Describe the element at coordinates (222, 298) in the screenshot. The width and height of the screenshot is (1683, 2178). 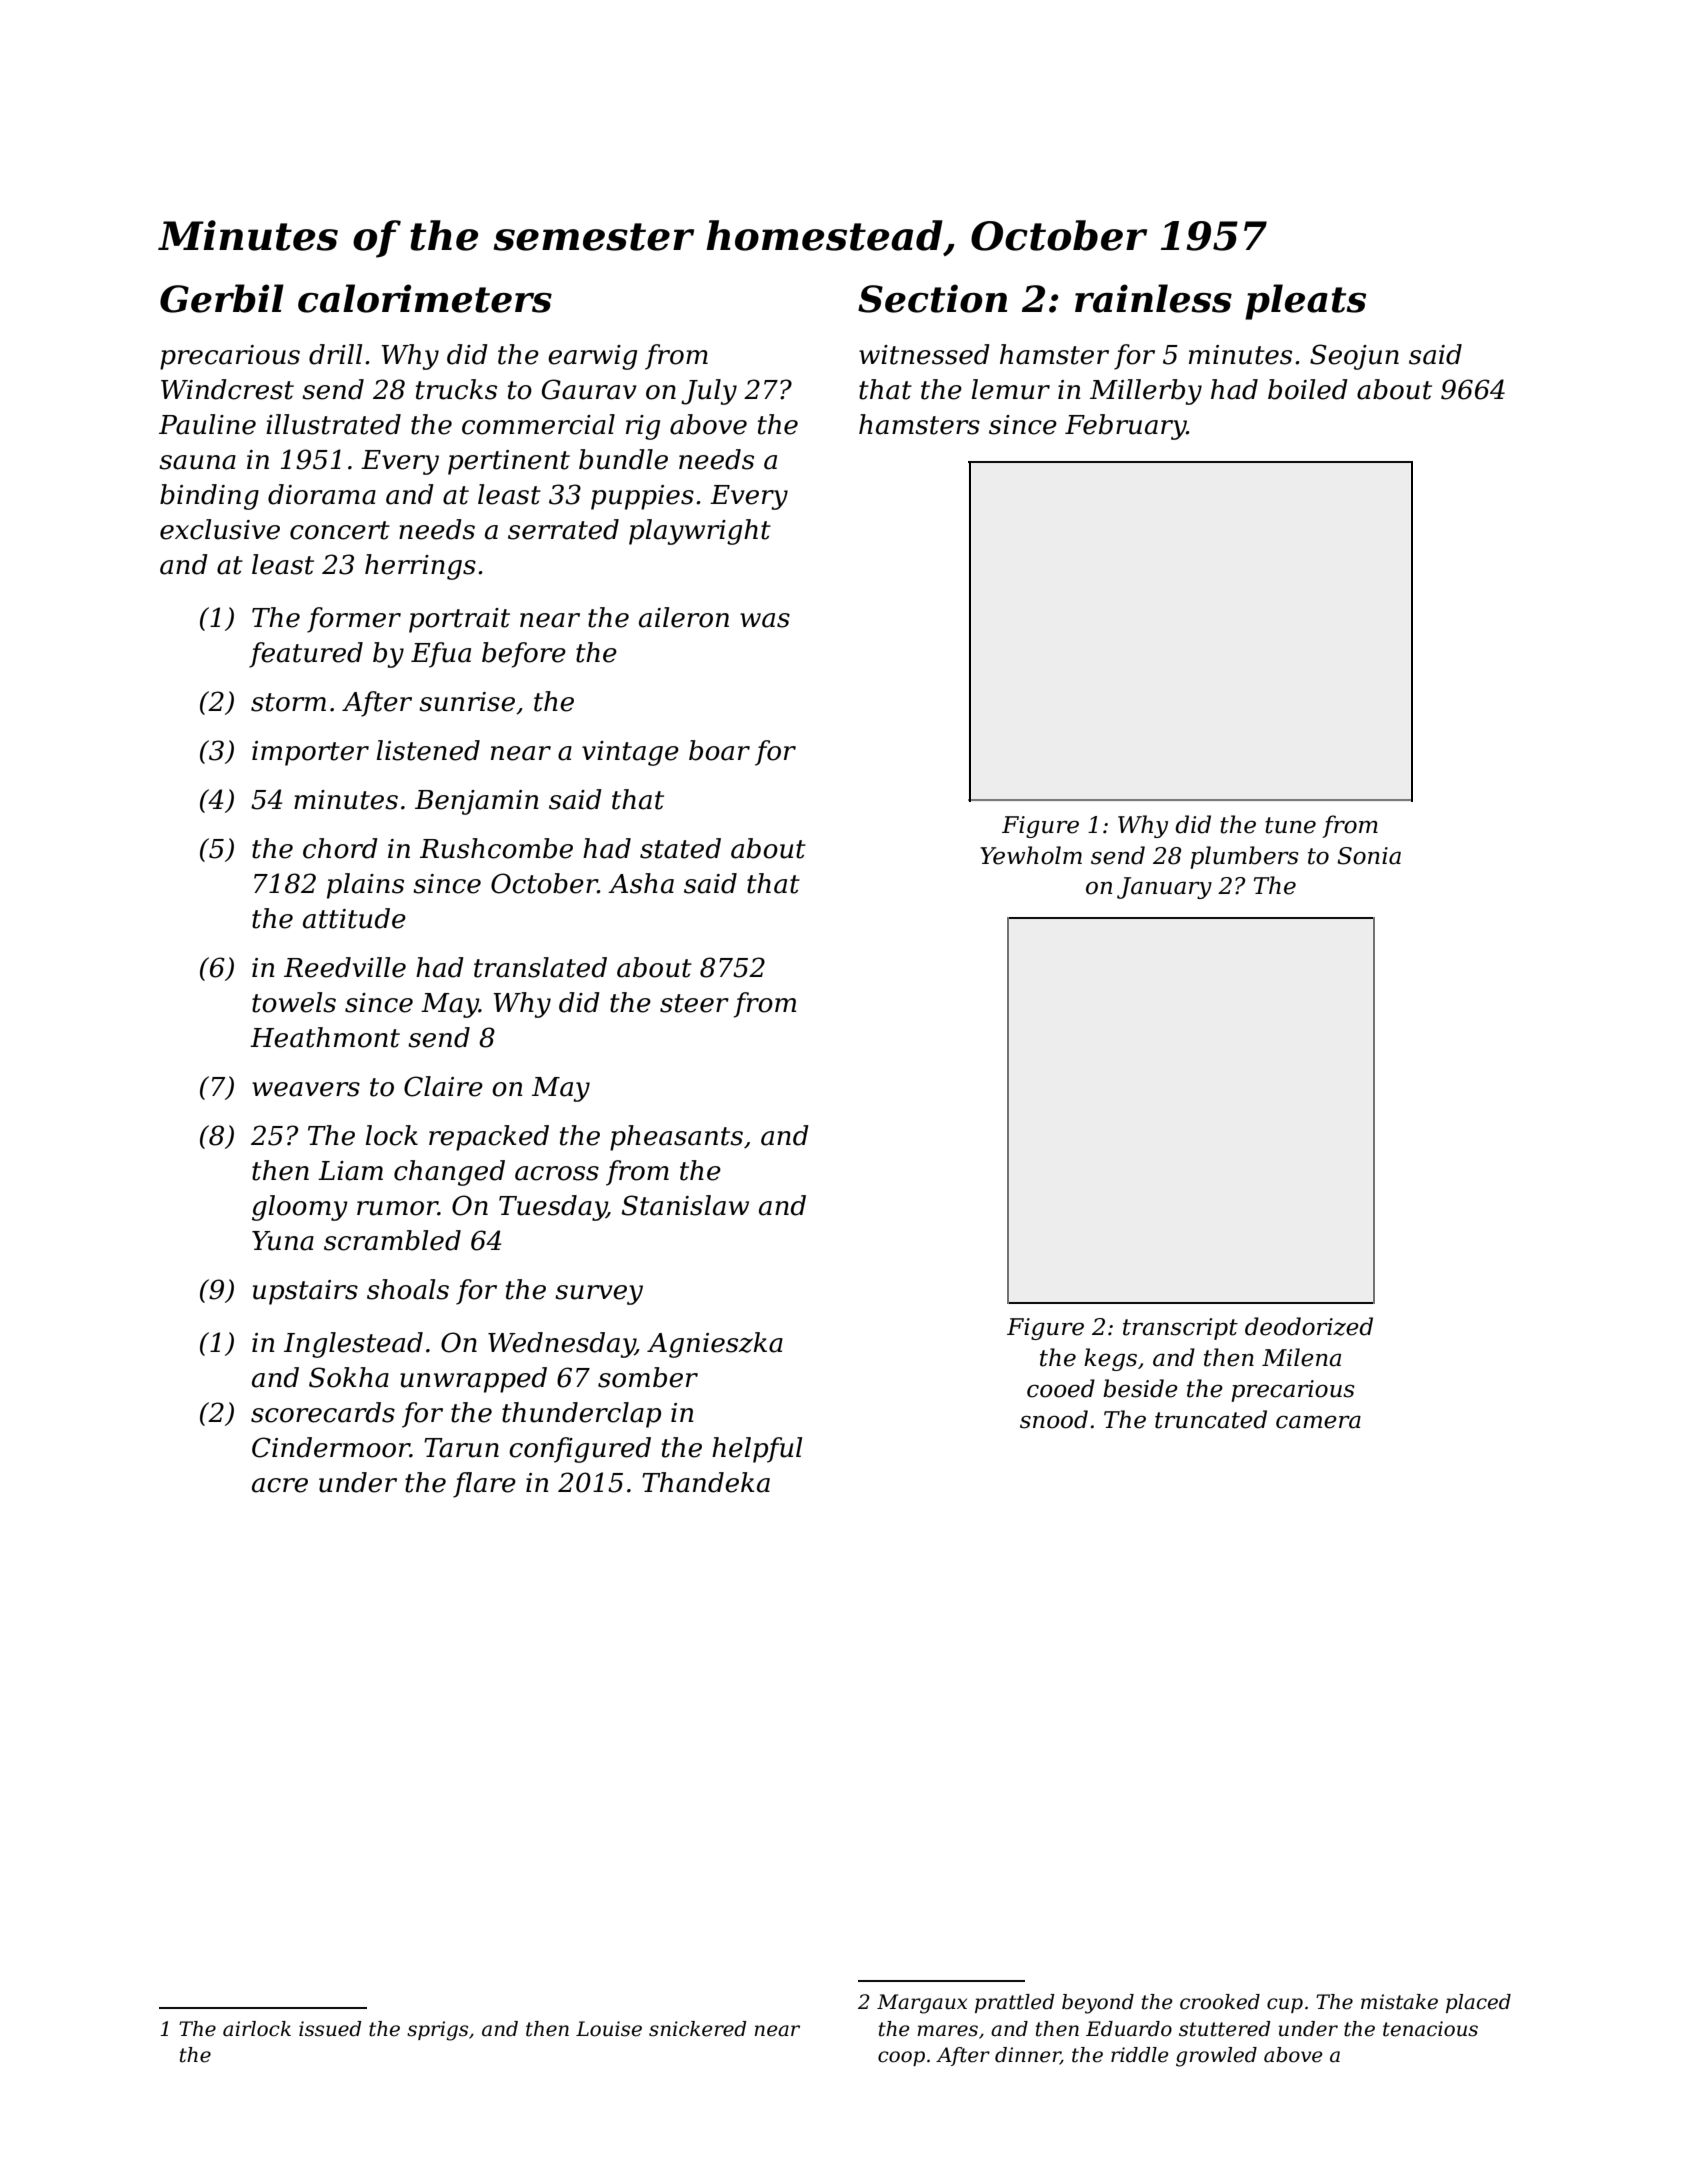
I see `Gerbil` at that location.
